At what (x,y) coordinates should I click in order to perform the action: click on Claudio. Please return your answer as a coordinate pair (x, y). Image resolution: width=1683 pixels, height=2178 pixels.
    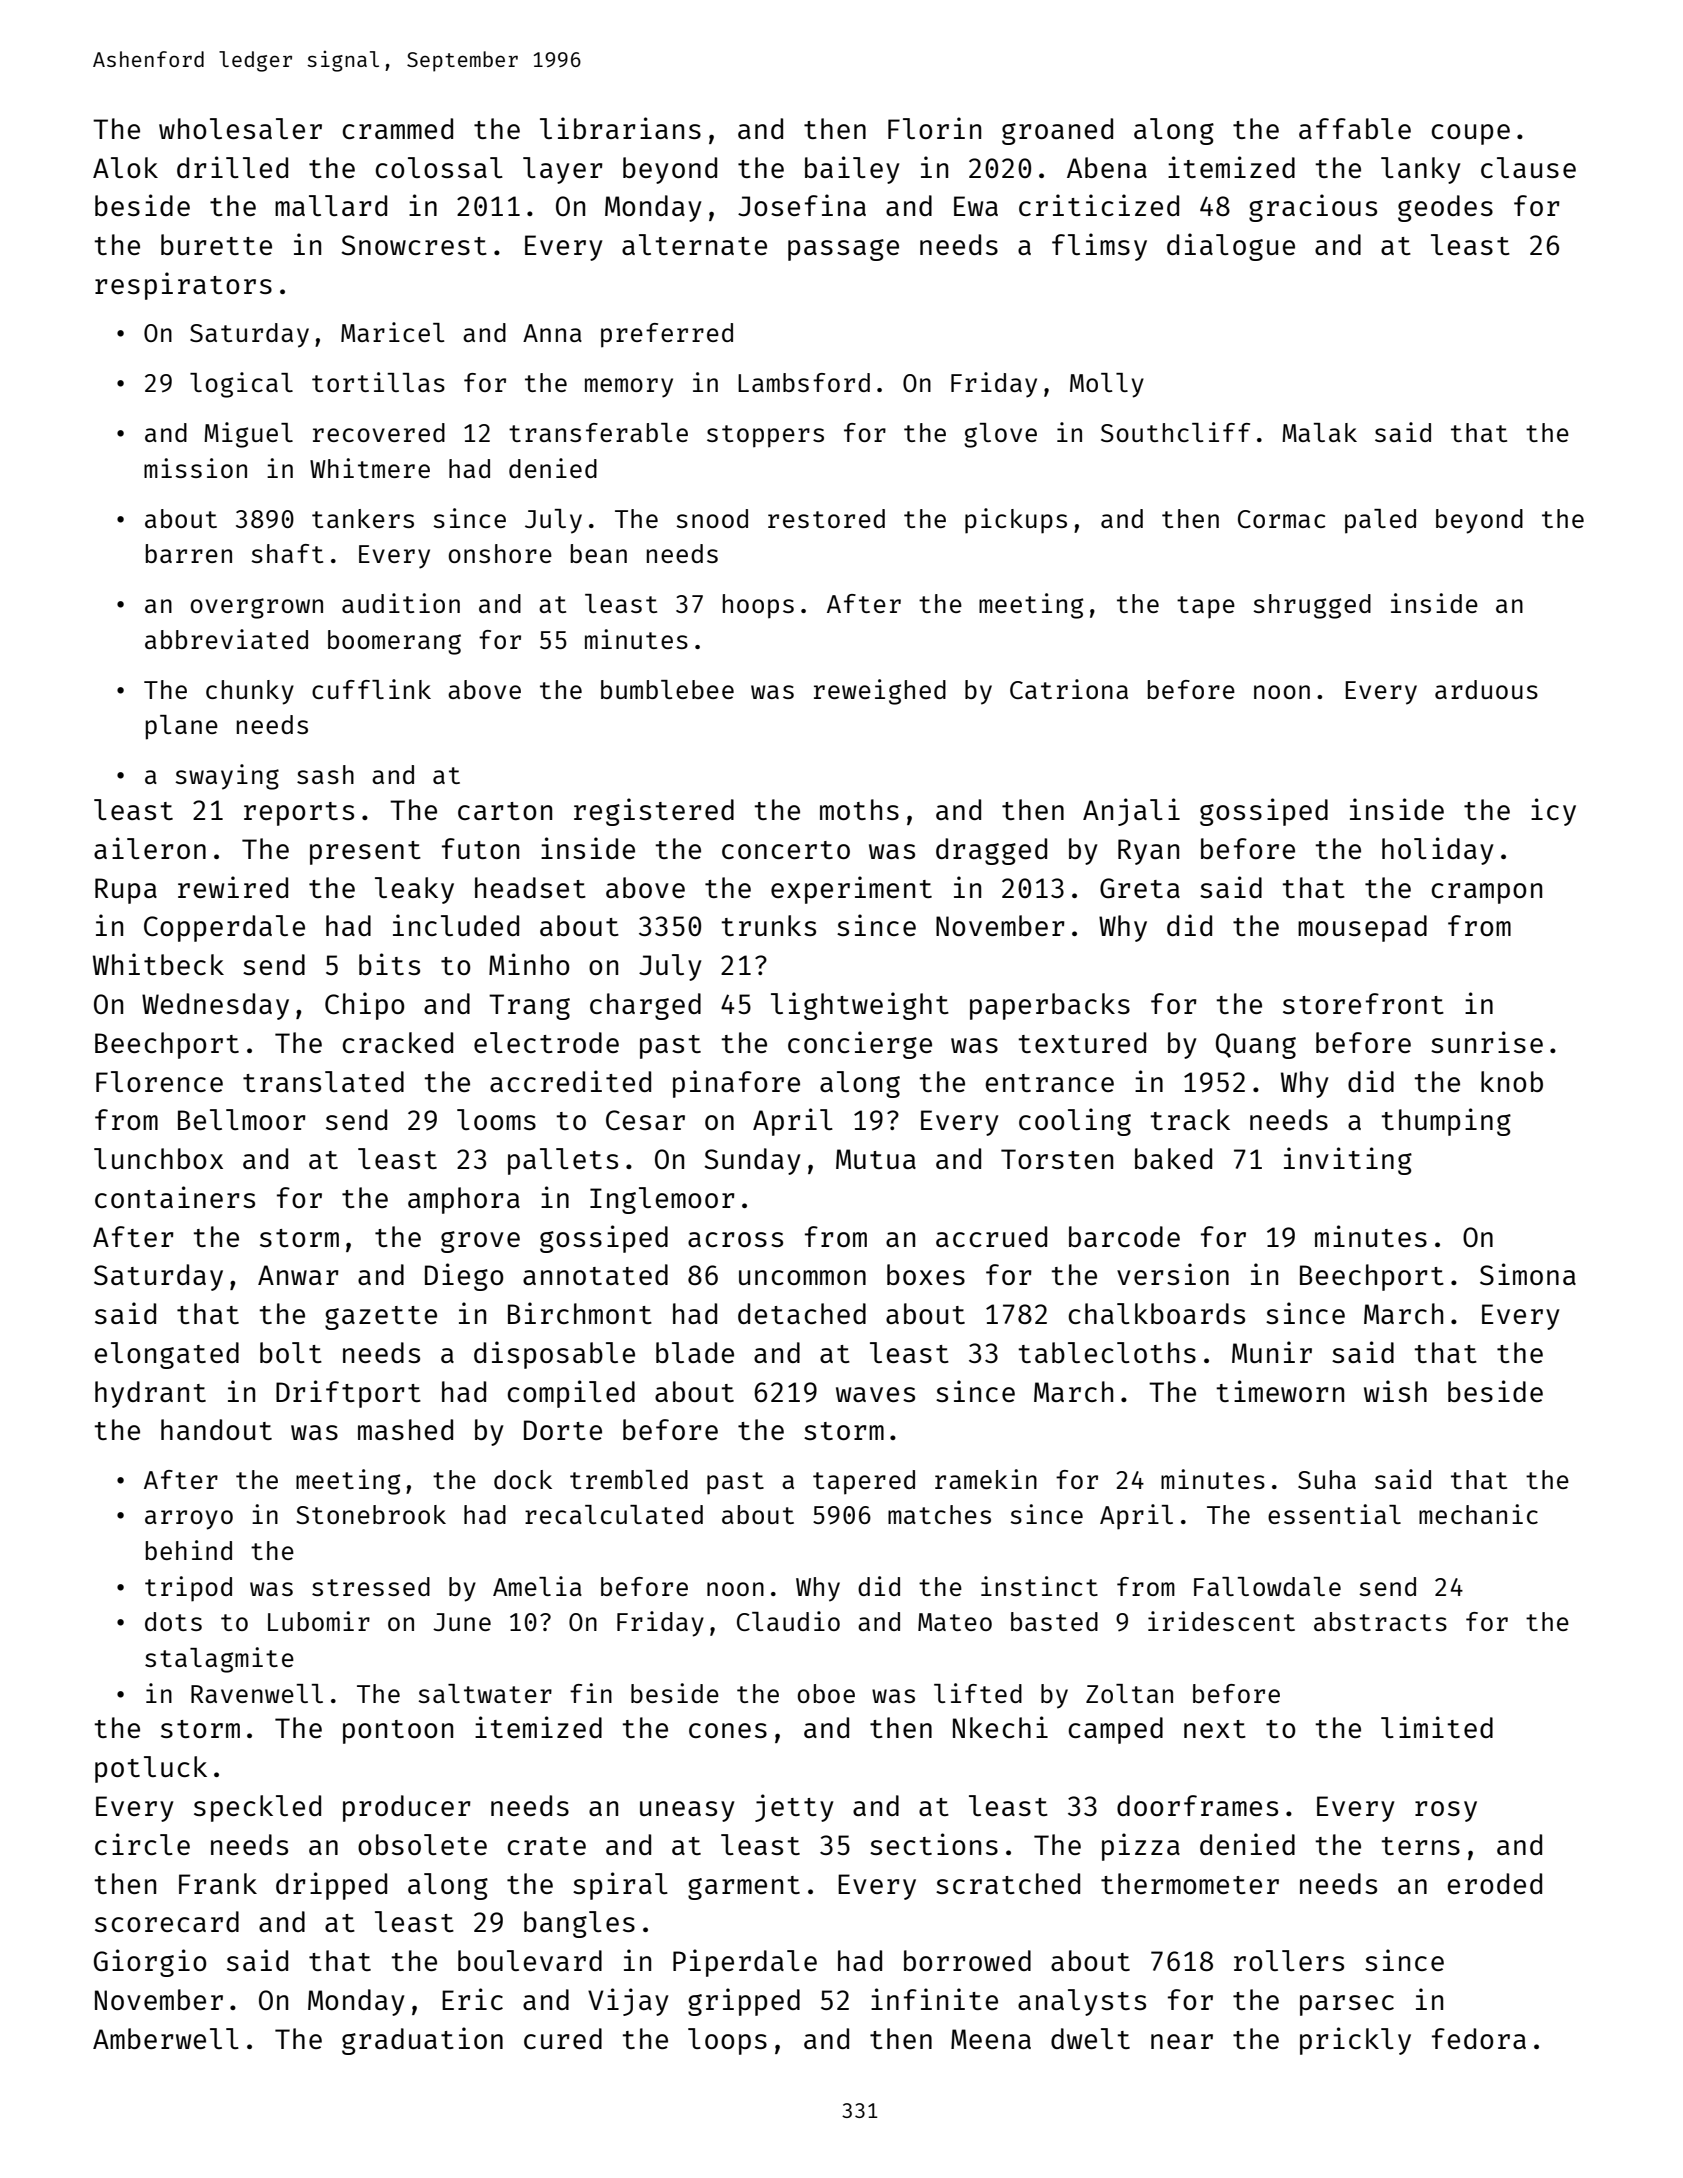
    Looking at the image, I should click on (788, 1621).
